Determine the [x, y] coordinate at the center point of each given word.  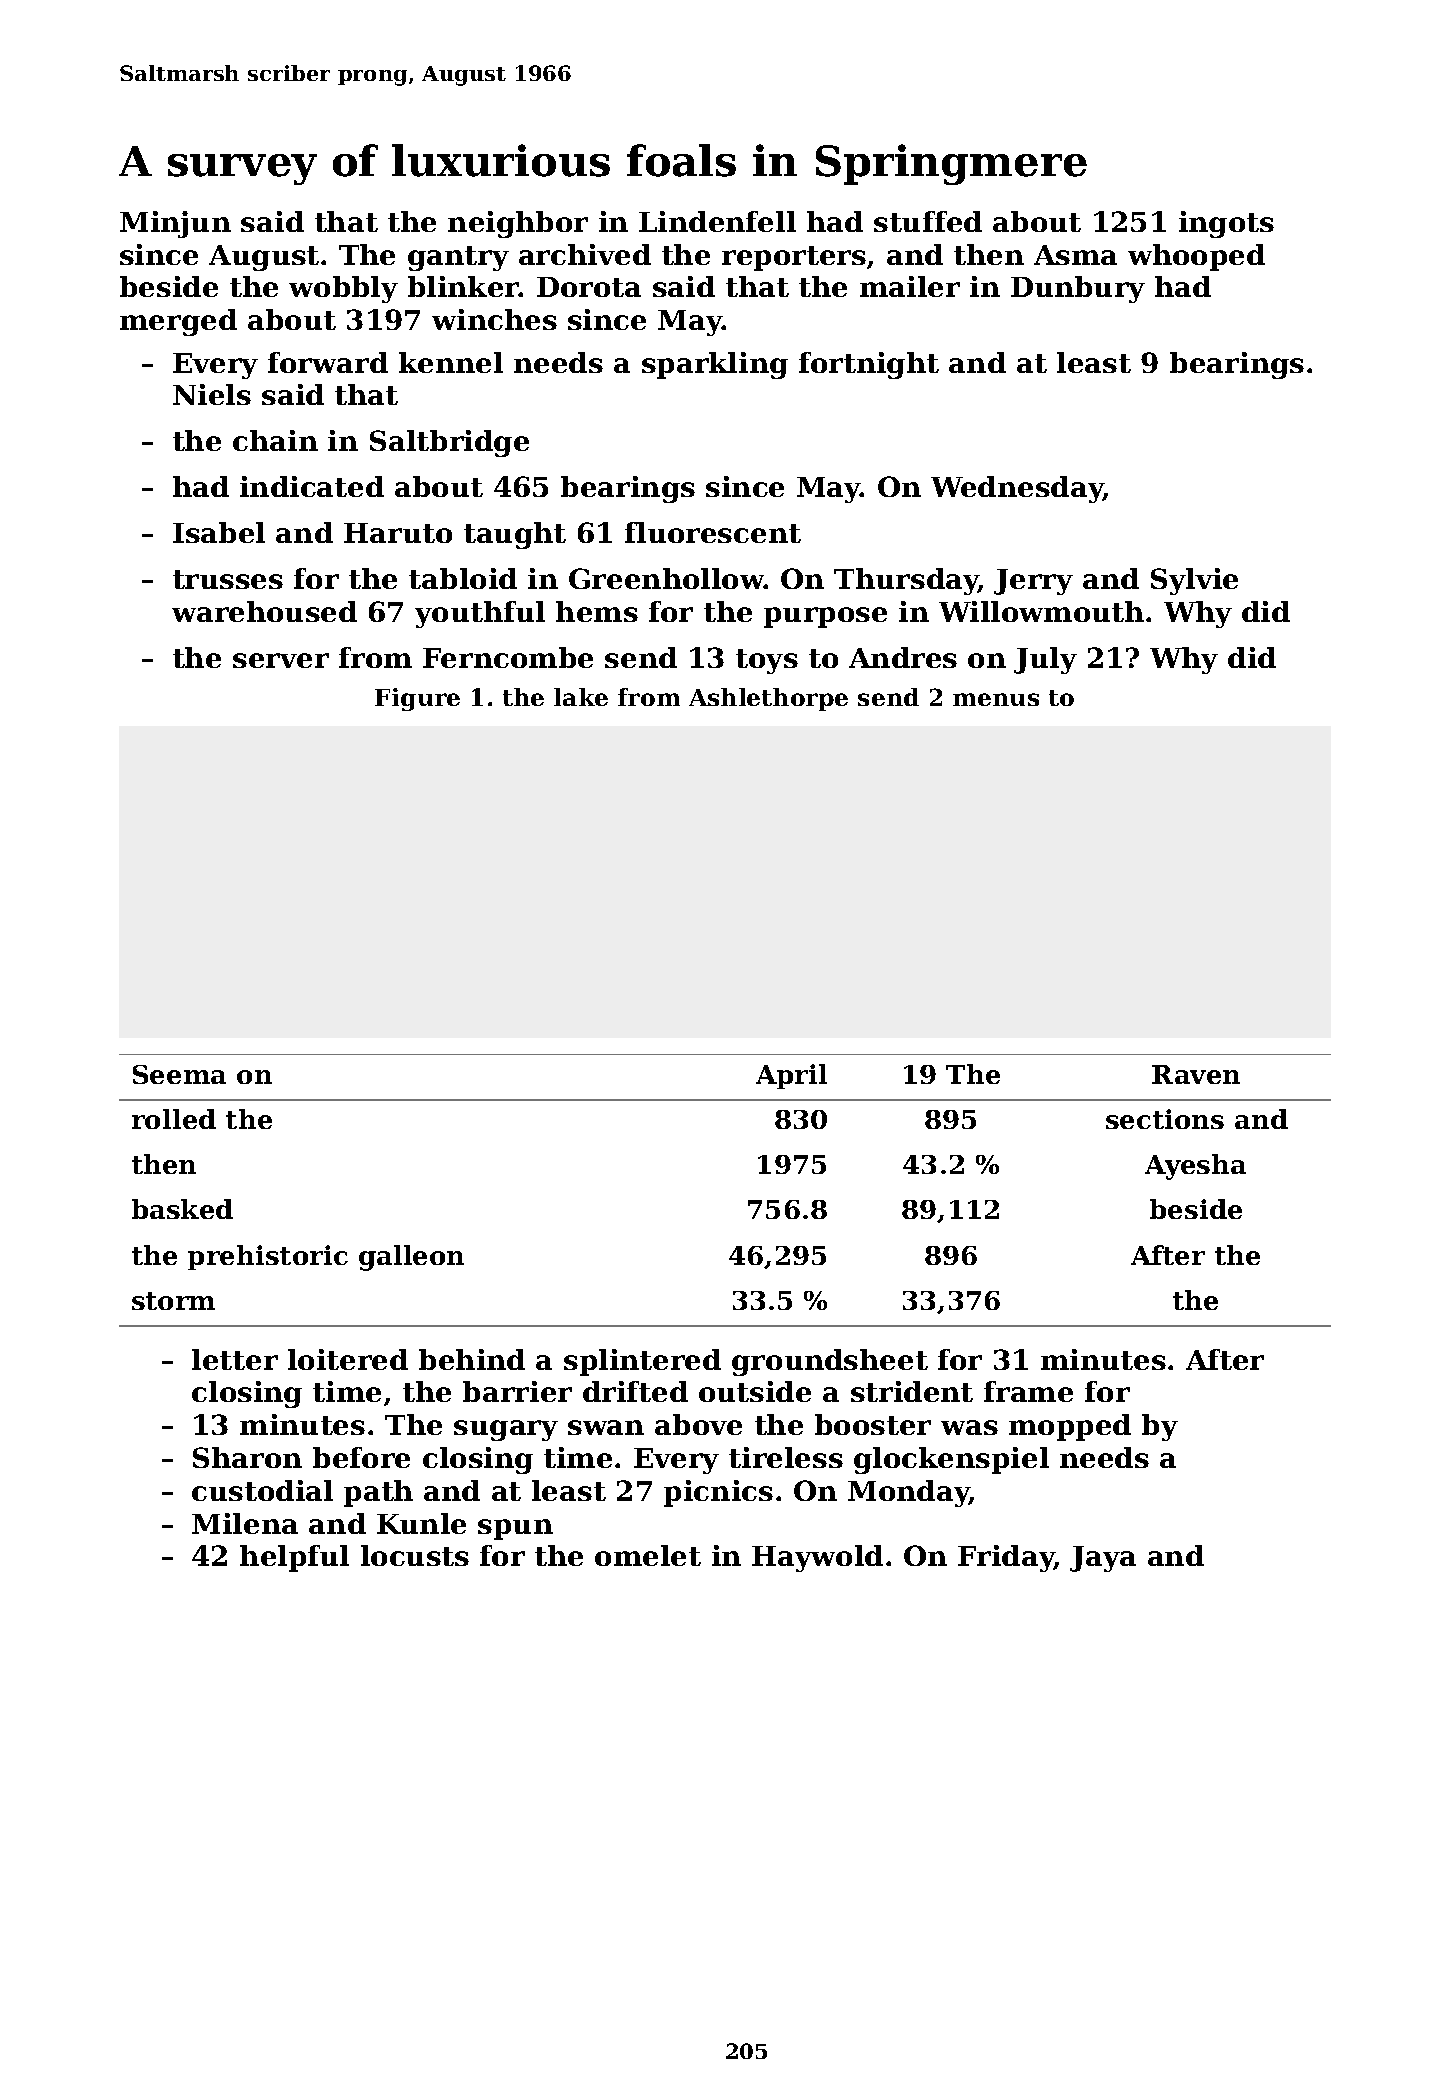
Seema [179, 1074]
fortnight [869, 365]
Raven [1196, 1074]
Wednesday [1017, 489]
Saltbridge [449, 443]
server [281, 660]
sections [1165, 1119]
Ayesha [1195, 1167]
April [791, 1076]
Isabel [219, 532]
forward [328, 362]
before [361, 1457]
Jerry [1033, 582]
